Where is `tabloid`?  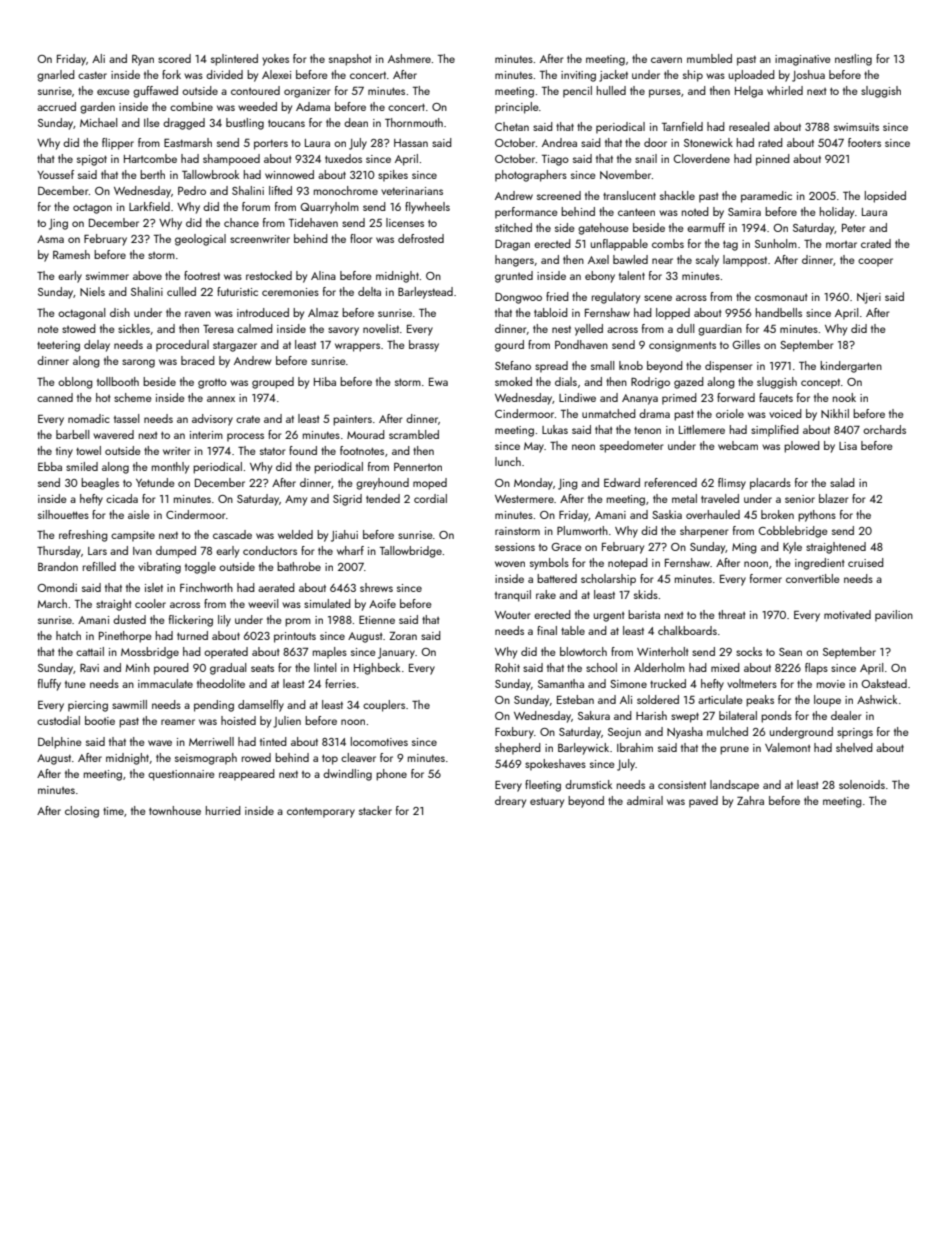 tabloid is located at coordinates (551, 312).
